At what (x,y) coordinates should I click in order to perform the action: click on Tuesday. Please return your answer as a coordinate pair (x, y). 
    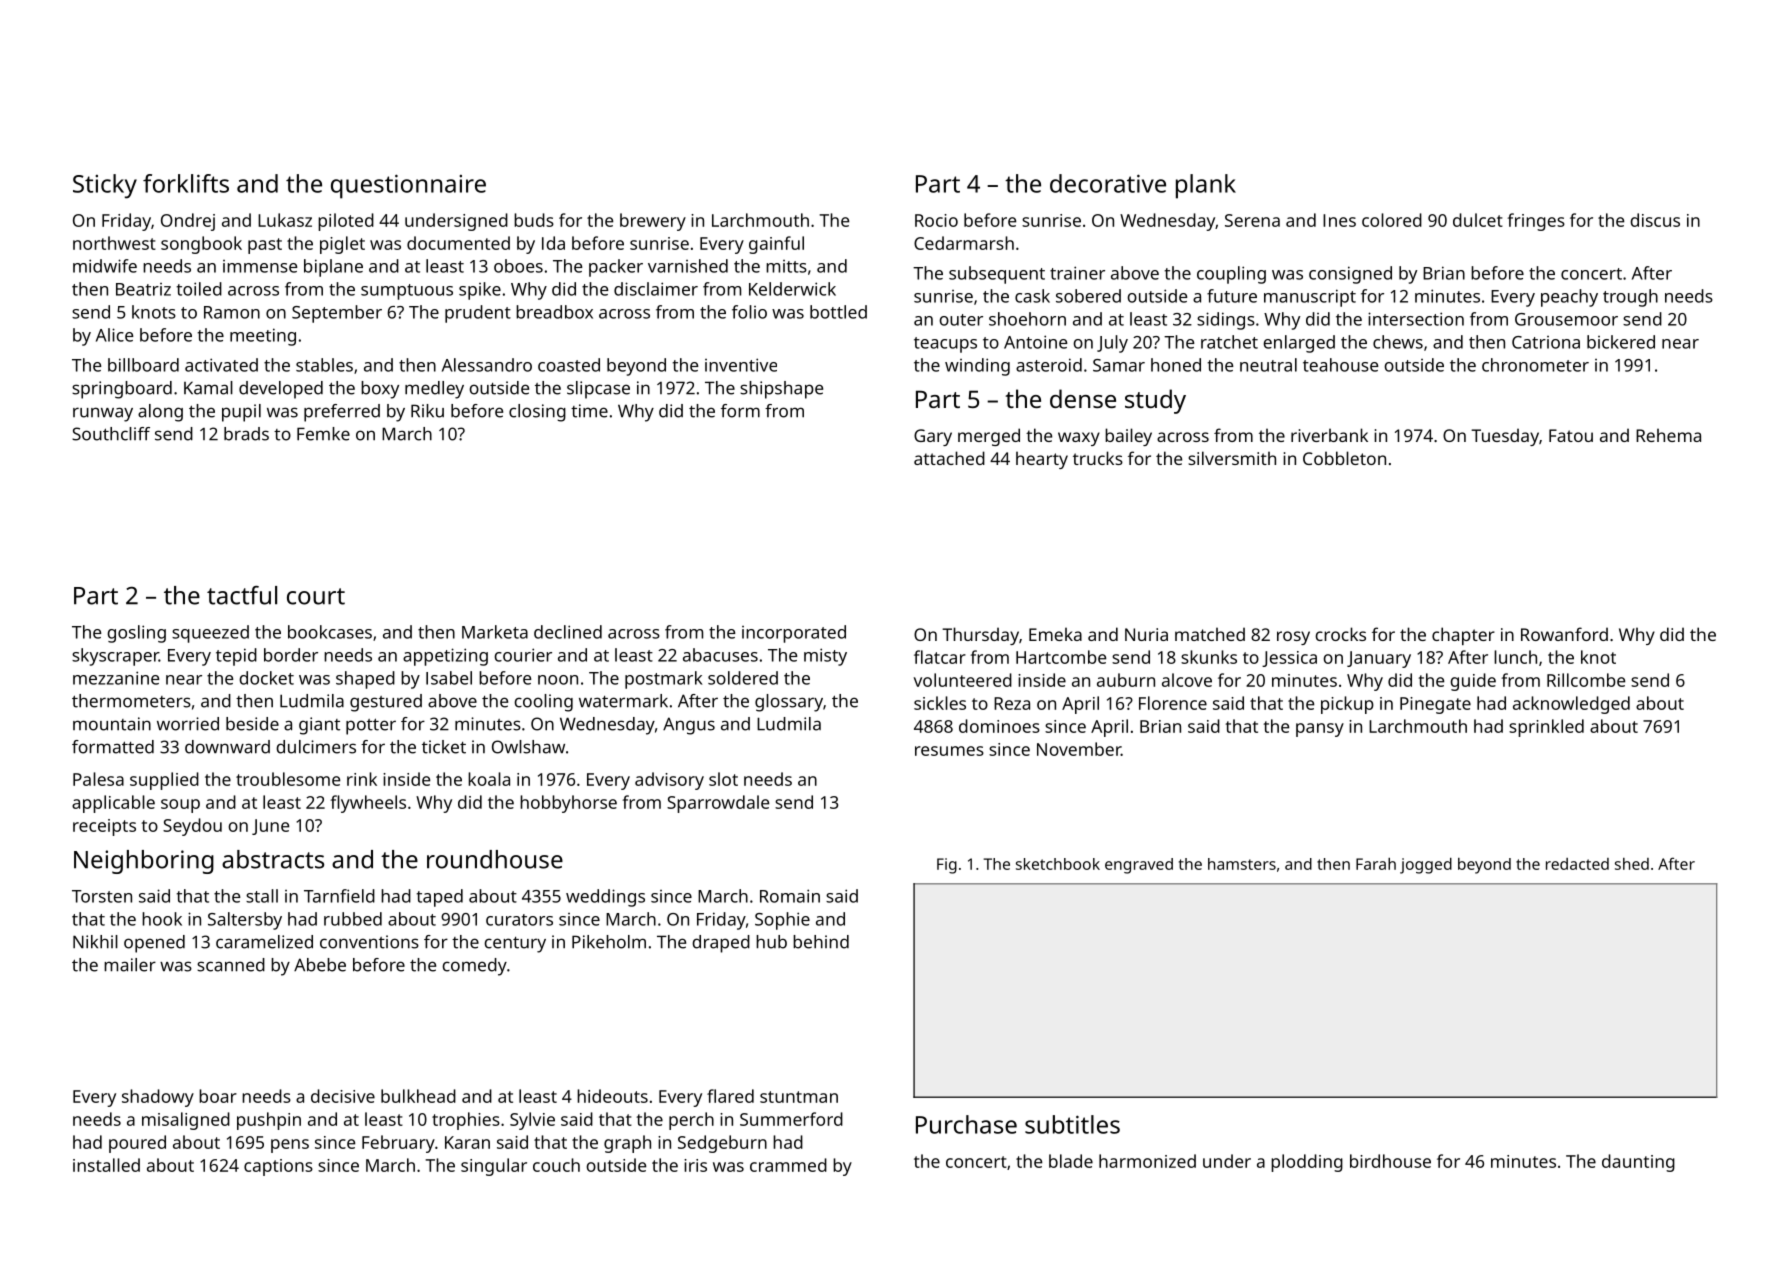
    Looking at the image, I should click on (1505, 437).
